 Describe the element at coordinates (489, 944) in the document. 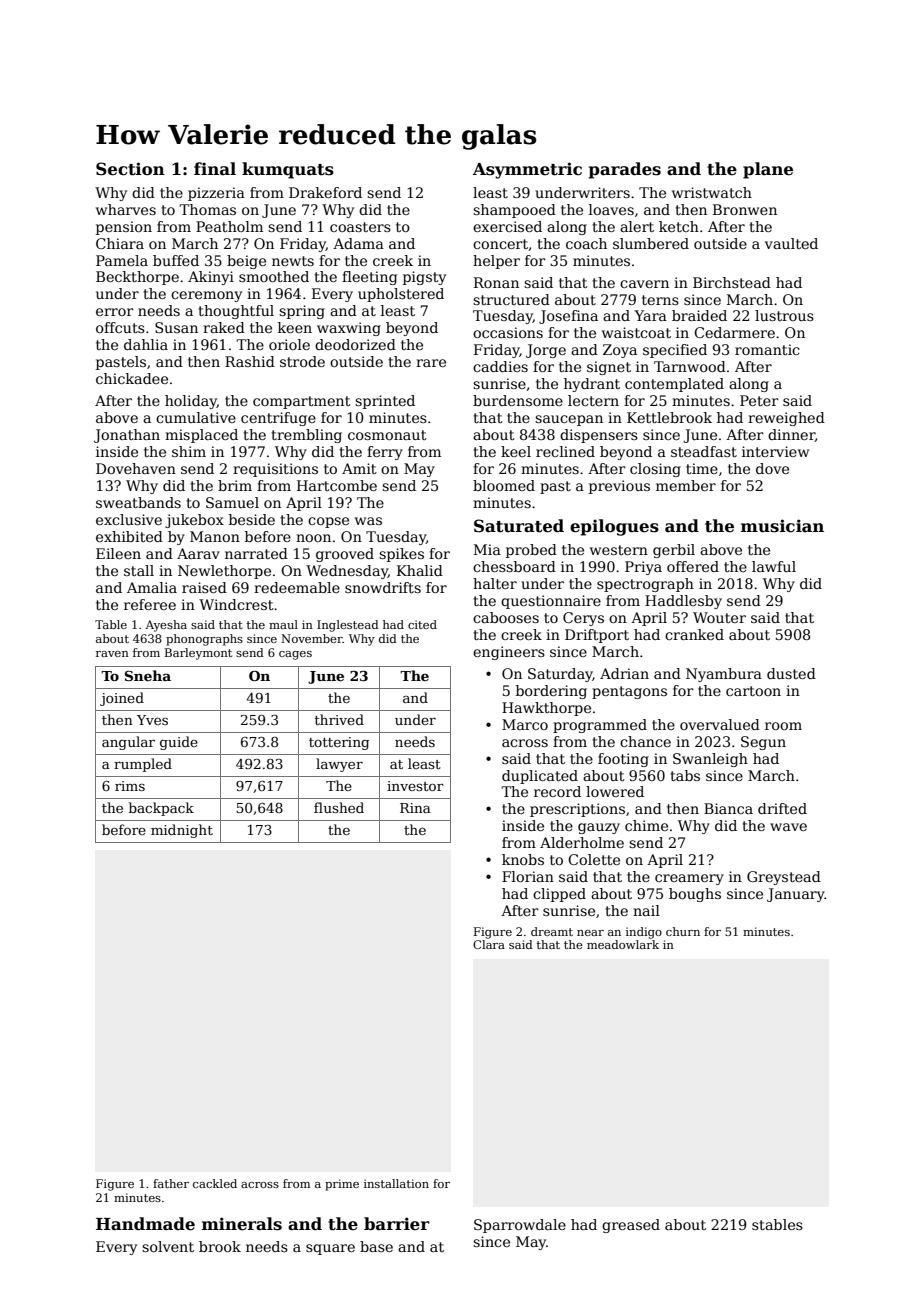

I see `Clara` at that location.
